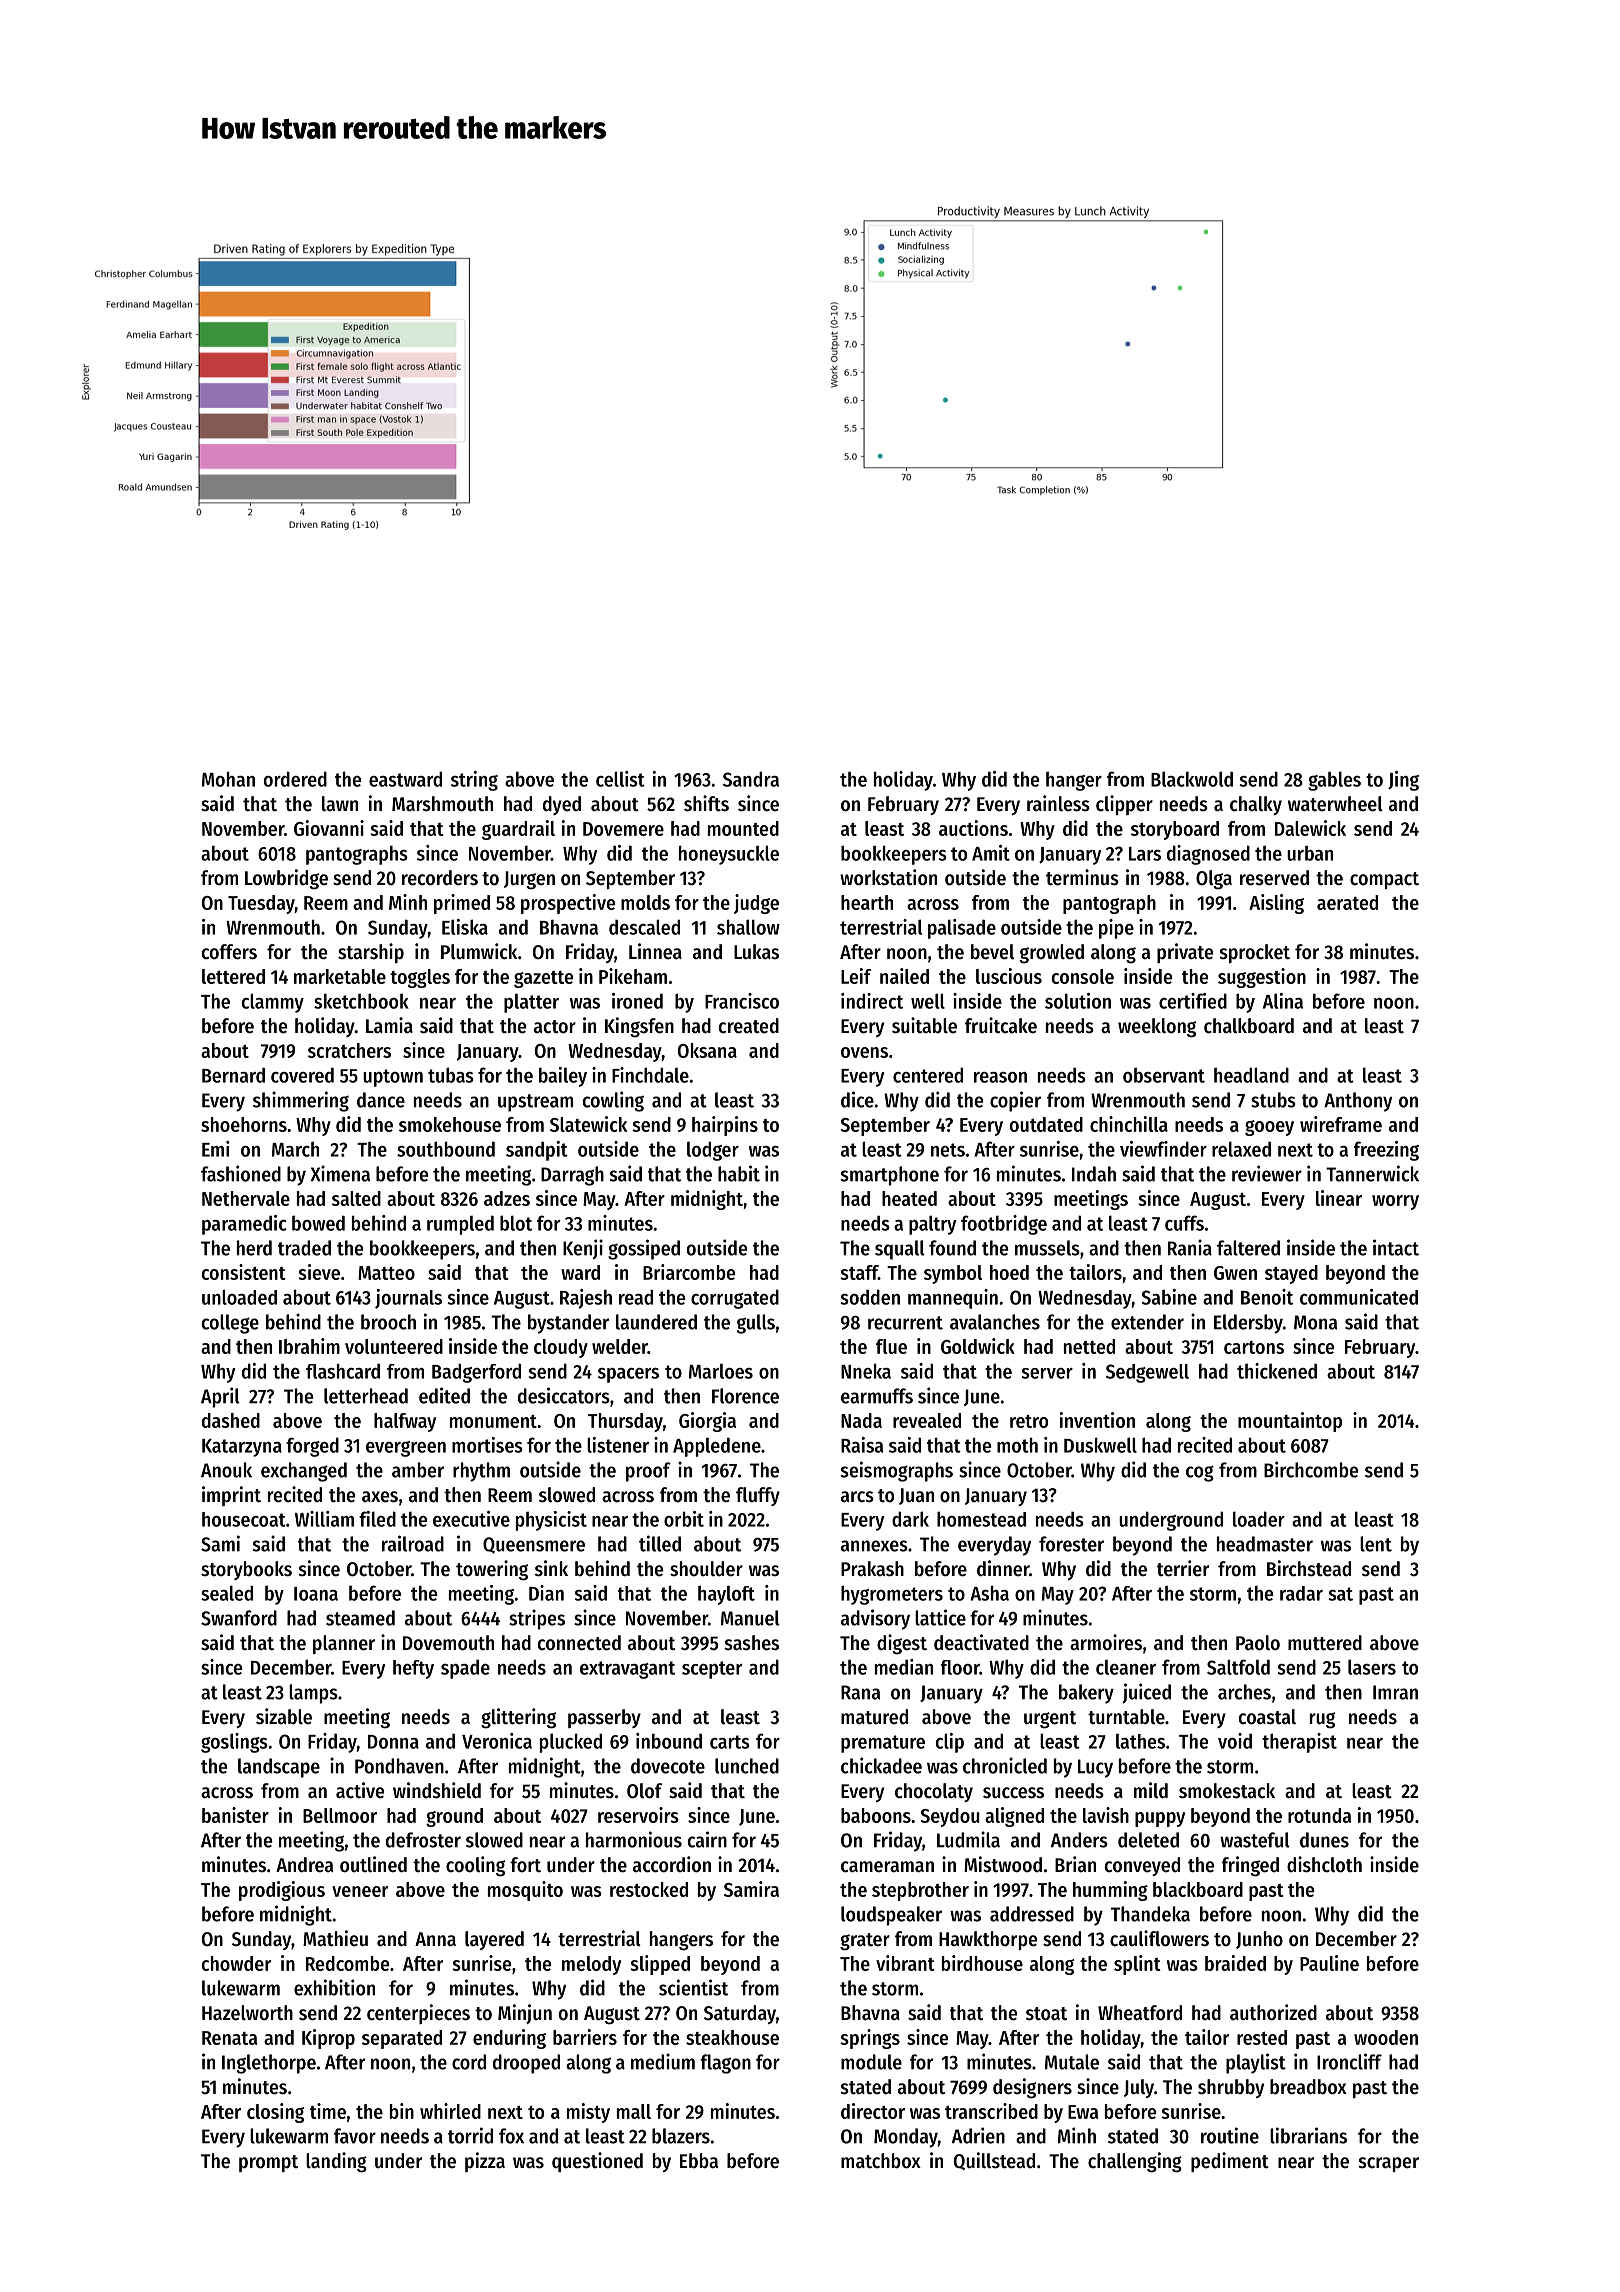 This screenshot has height=2292, width=1620. I want to click on ordered, so click(295, 779).
